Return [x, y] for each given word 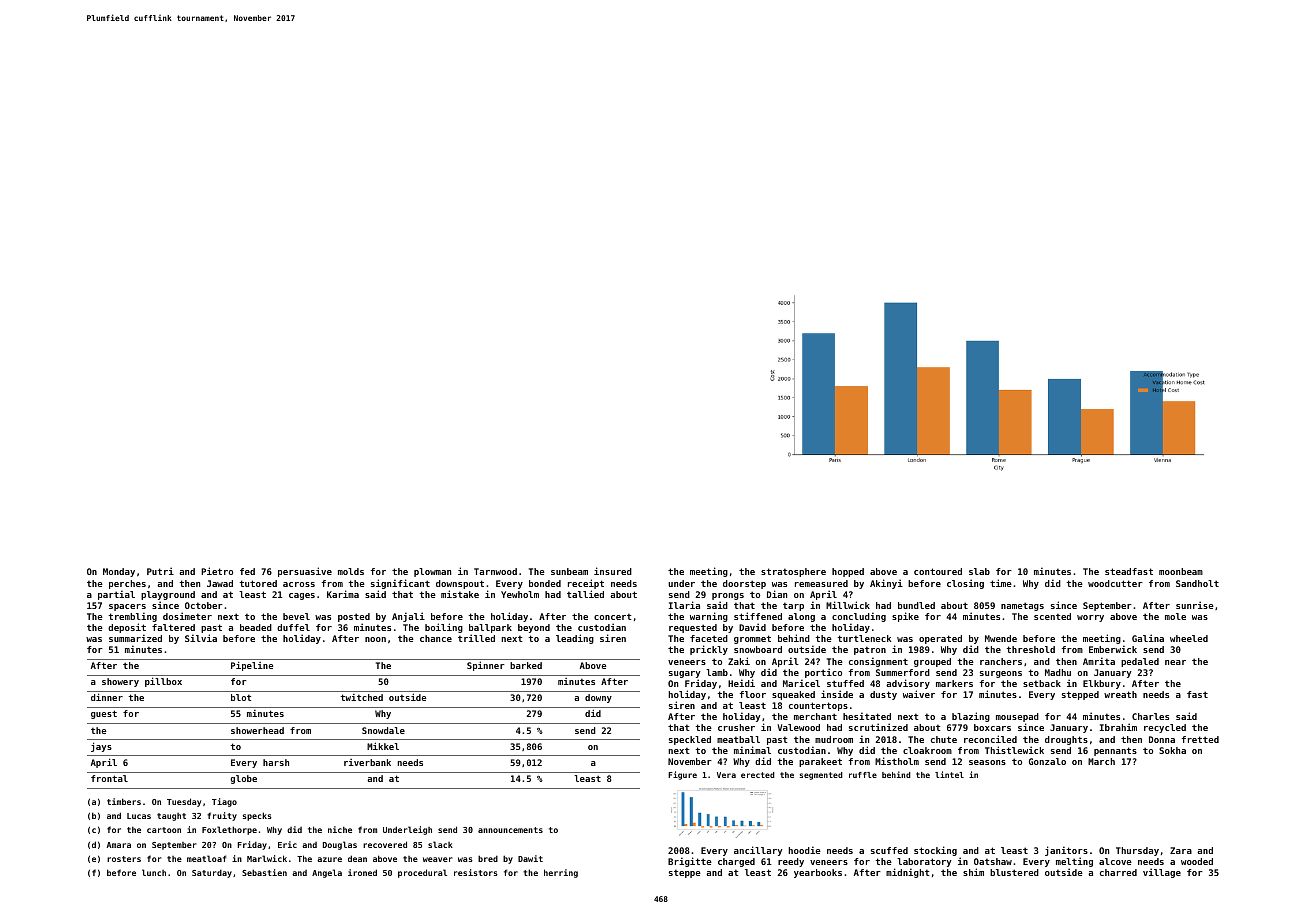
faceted [709, 638]
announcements [510, 830]
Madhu [1058, 672]
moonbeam [1181, 571]
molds [351, 571]
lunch [154, 872]
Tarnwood [495, 571]
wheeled [1189, 638]
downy [598, 698]
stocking [935, 851]
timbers [124, 801]
